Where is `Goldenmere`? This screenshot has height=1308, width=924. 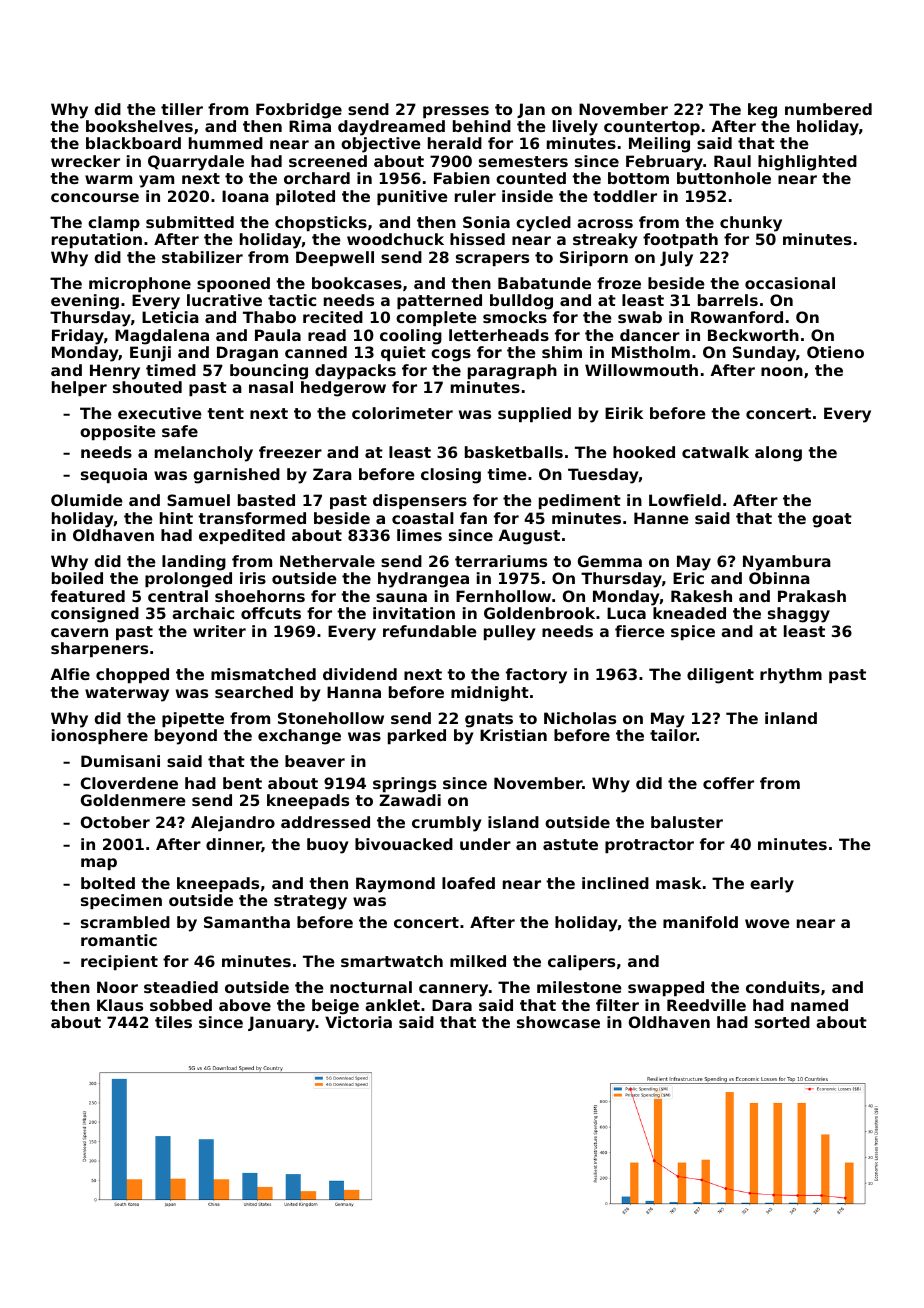 Goldenmere is located at coordinates (133, 800).
